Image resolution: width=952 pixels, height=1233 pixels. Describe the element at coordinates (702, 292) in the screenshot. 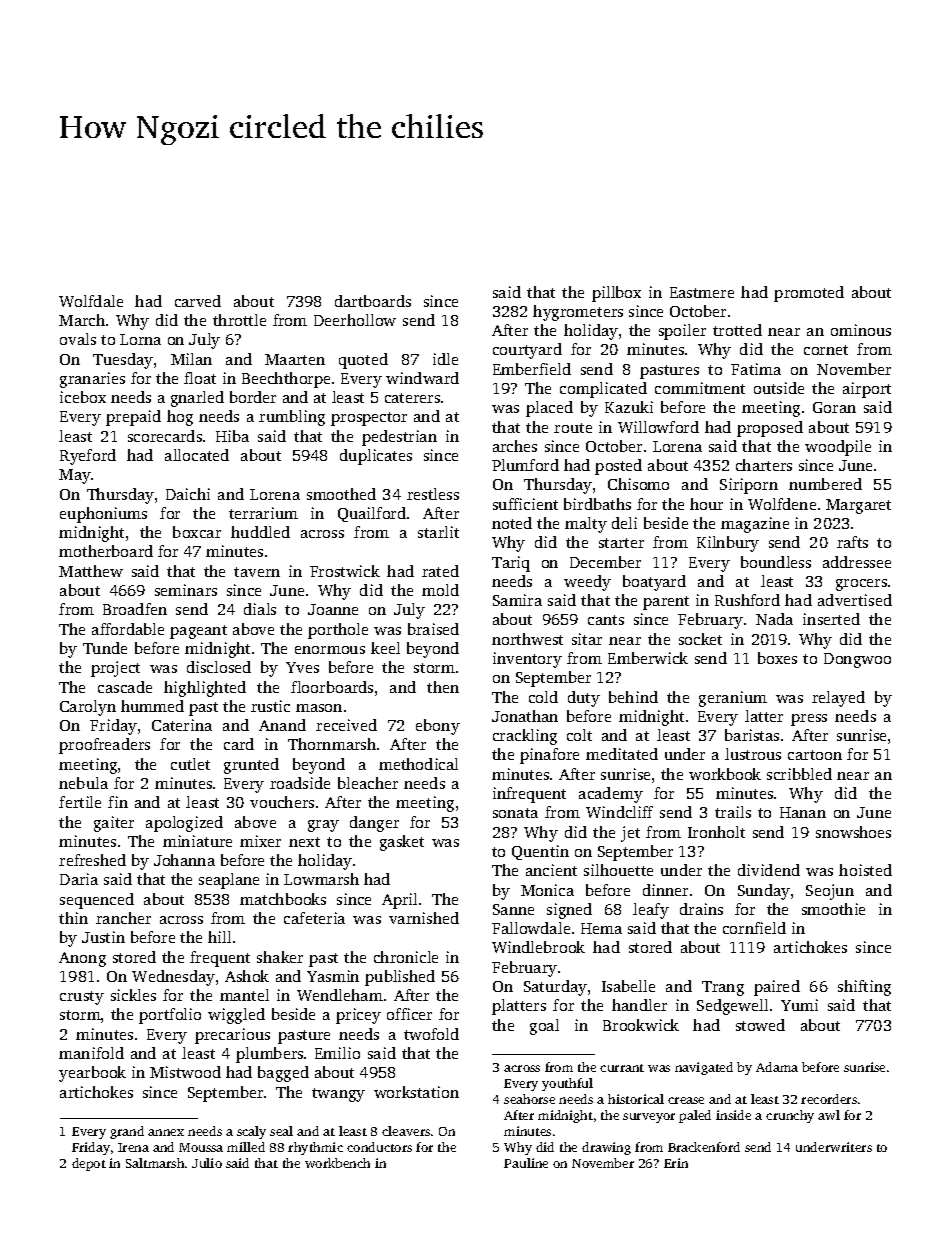

I see `Eastmere` at that location.
